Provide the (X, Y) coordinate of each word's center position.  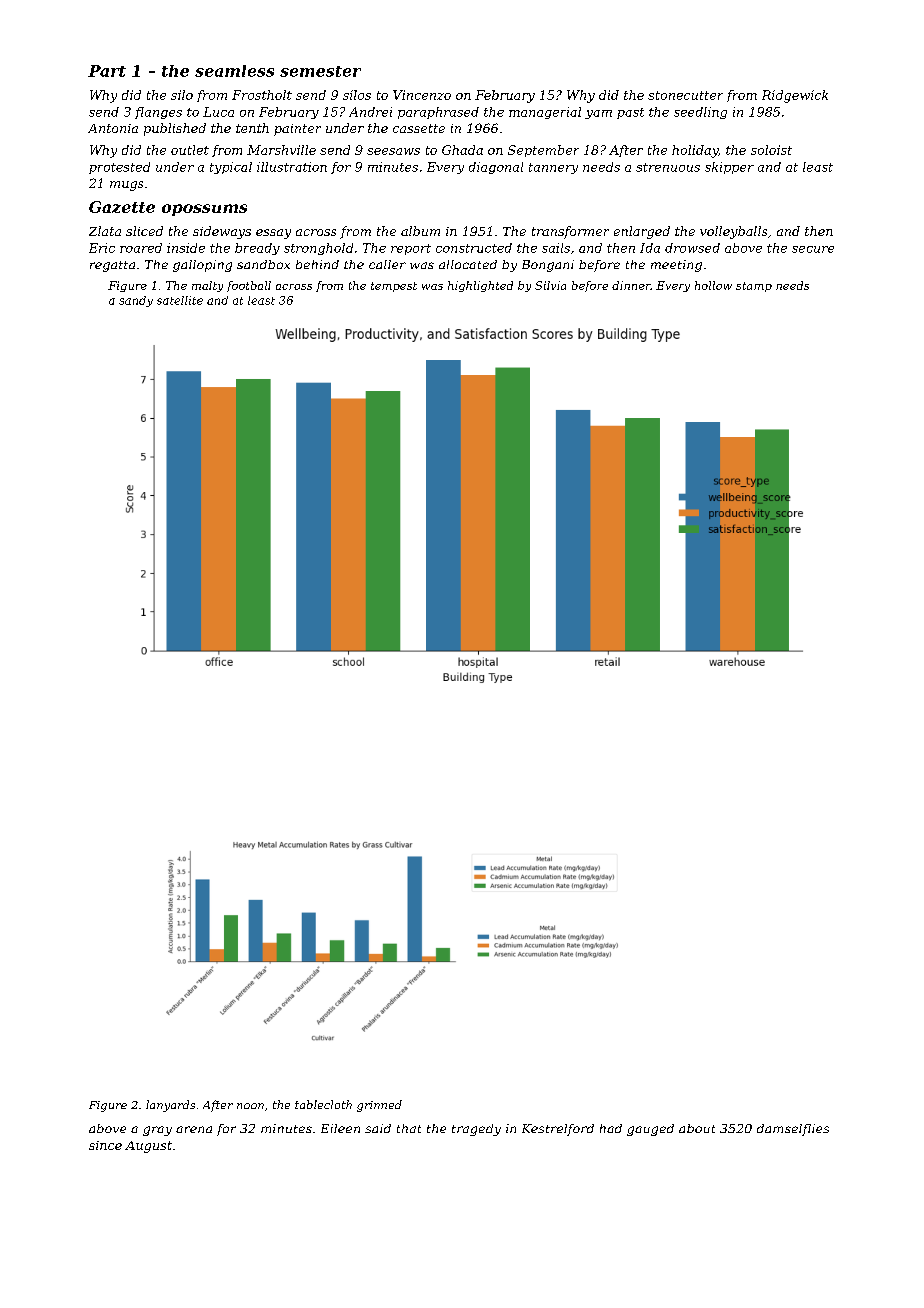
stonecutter (685, 95)
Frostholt (262, 95)
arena (194, 1129)
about (697, 1128)
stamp (754, 287)
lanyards (170, 1106)
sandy (136, 301)
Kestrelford (558, 1130)
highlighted (480, 286)
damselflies (793, 1130)
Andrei (370, 112)
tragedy (476, 1130)
